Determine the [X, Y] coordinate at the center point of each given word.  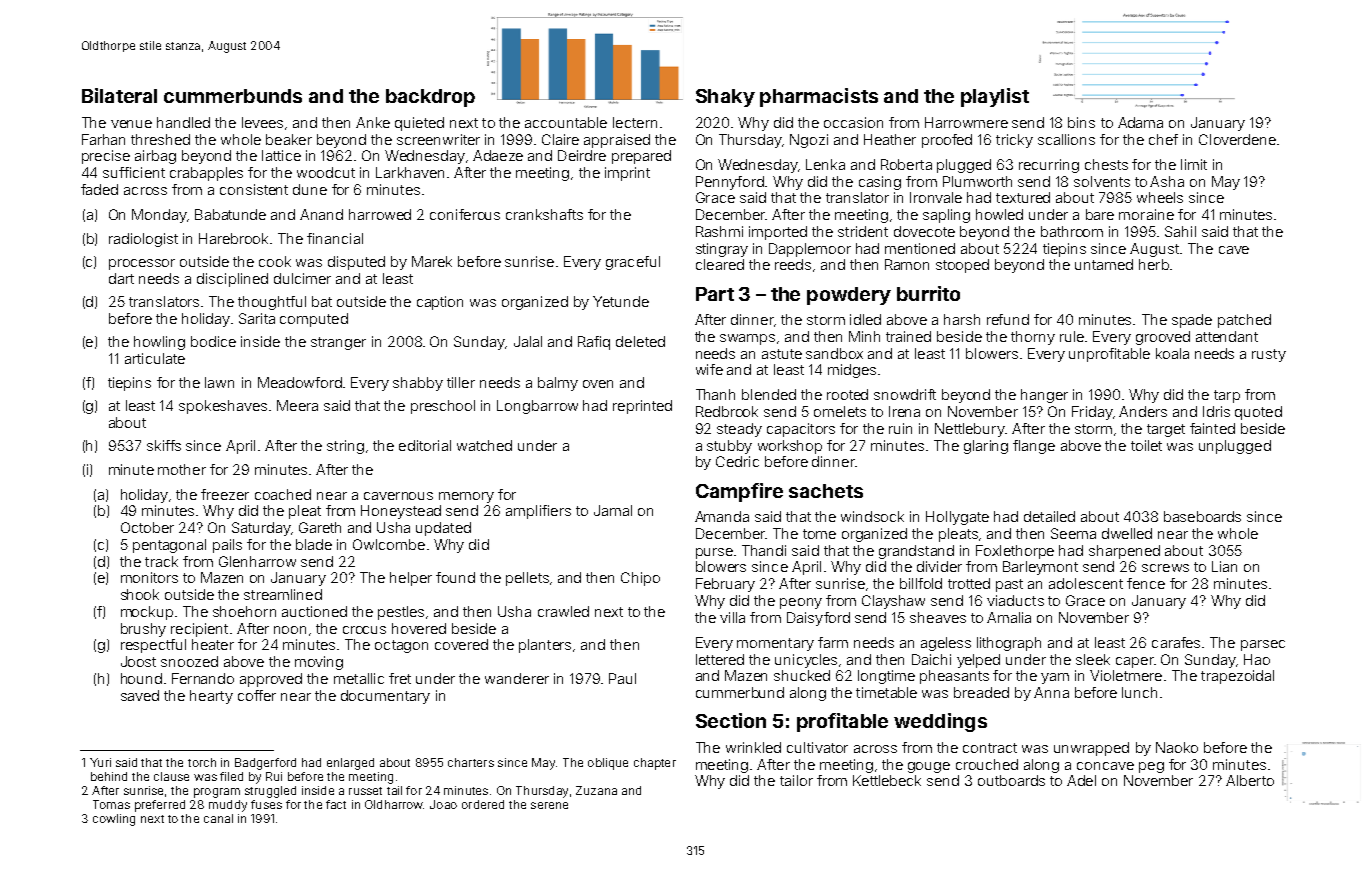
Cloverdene [1237, 139]
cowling [114, 820]
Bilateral [119, 95]
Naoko [1177, 747]
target [1166, 430]
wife [709, 369]
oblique [608, 764]
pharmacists [819, 97]
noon [290, 630]
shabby [418, 384]
